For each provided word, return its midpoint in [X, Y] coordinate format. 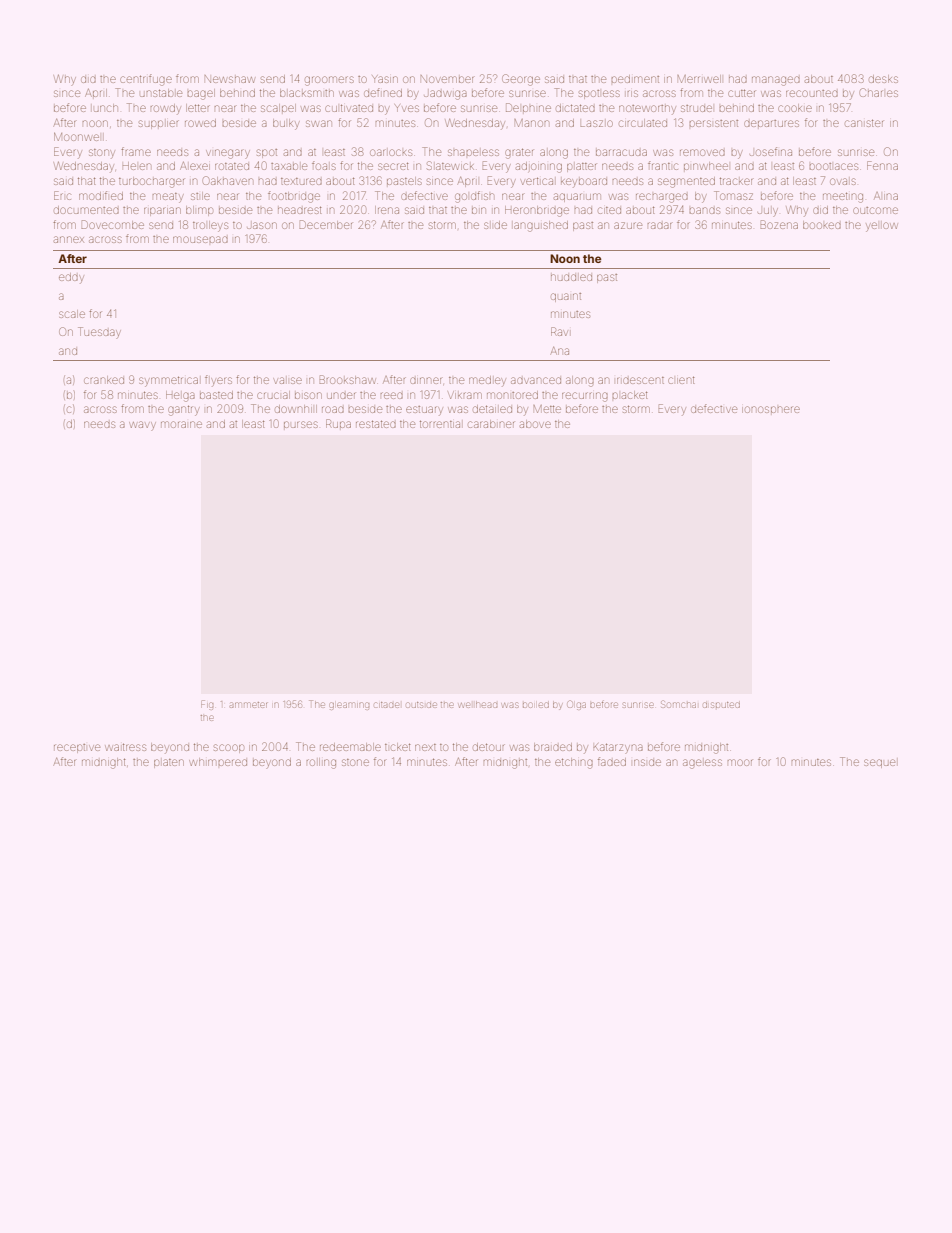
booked [822, 225]
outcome [875, 210]
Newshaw [230, 79]
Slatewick [450, 165]
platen [169, 763]
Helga [180, 396]
